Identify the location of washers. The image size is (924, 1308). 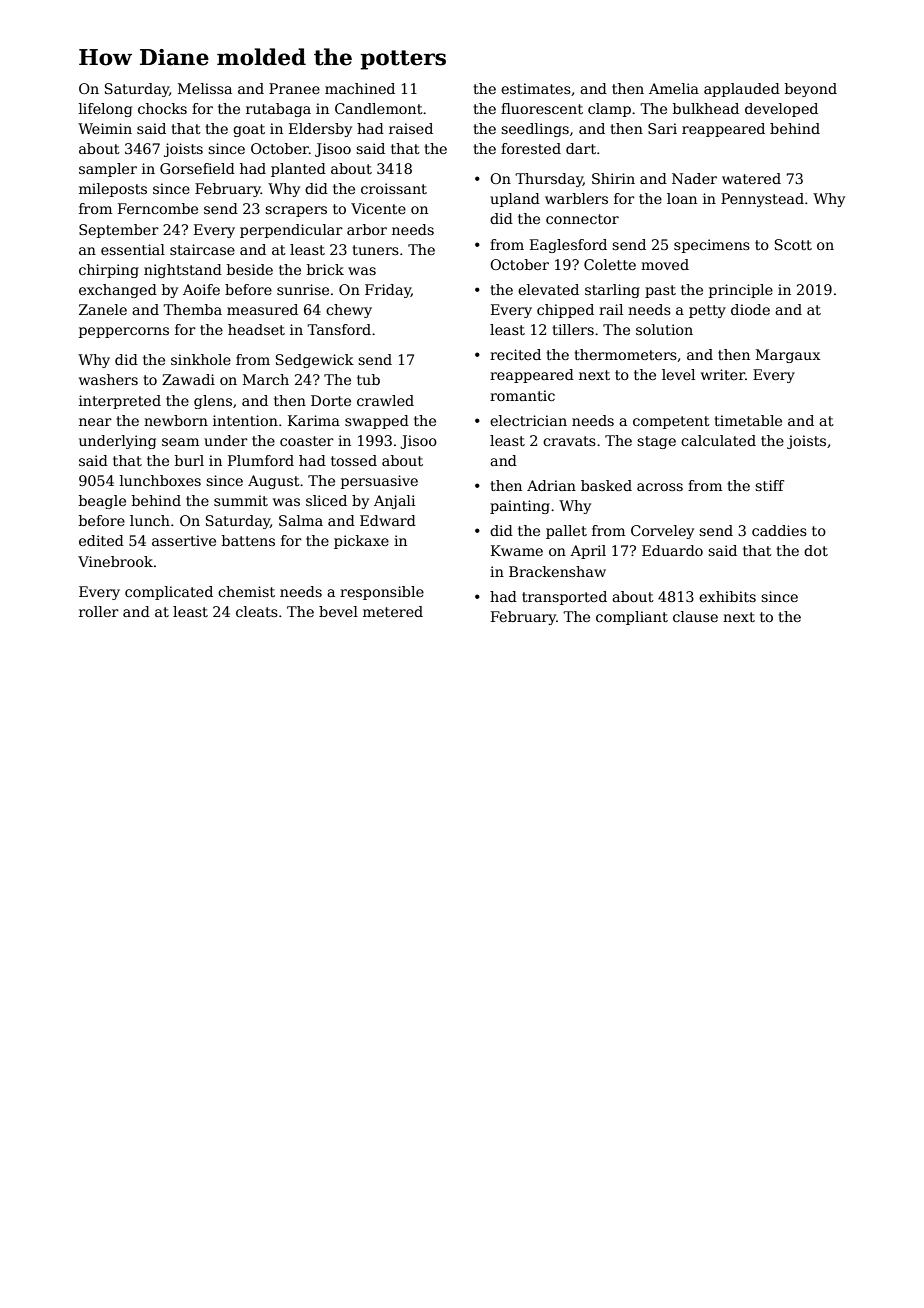
(108, 379).
